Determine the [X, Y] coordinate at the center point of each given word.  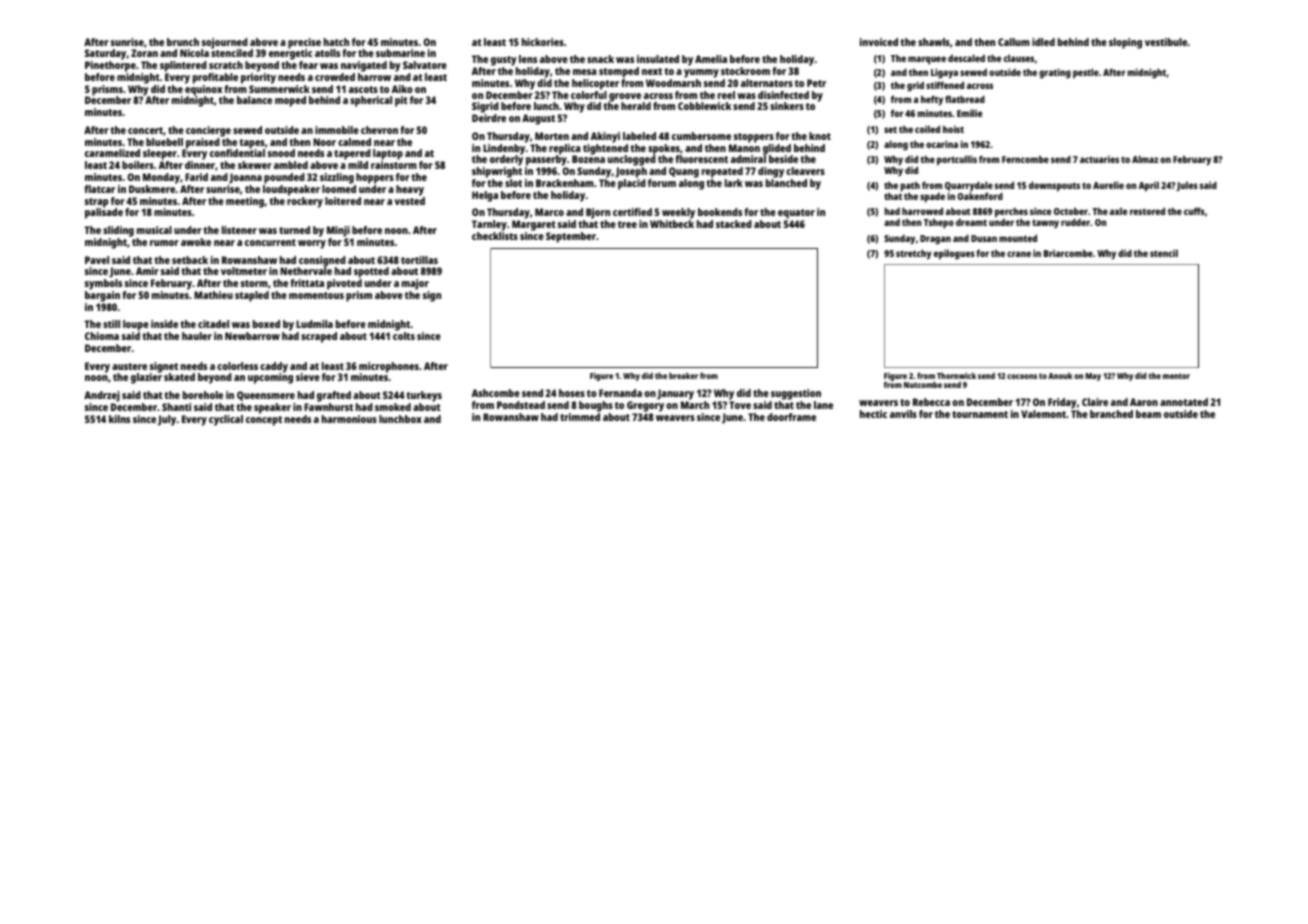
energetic [290, 54]
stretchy [914, 254]
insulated [658, 59]
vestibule [1166, 42]
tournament [980, 414]
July [167, 420]
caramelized [112, 153]
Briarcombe [1068, 253]
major [415, 284]
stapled [252, 296]
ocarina [942, 144]
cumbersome [701, 136]
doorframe [791, 417]
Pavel [97, 260]
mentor [1176, 376]
